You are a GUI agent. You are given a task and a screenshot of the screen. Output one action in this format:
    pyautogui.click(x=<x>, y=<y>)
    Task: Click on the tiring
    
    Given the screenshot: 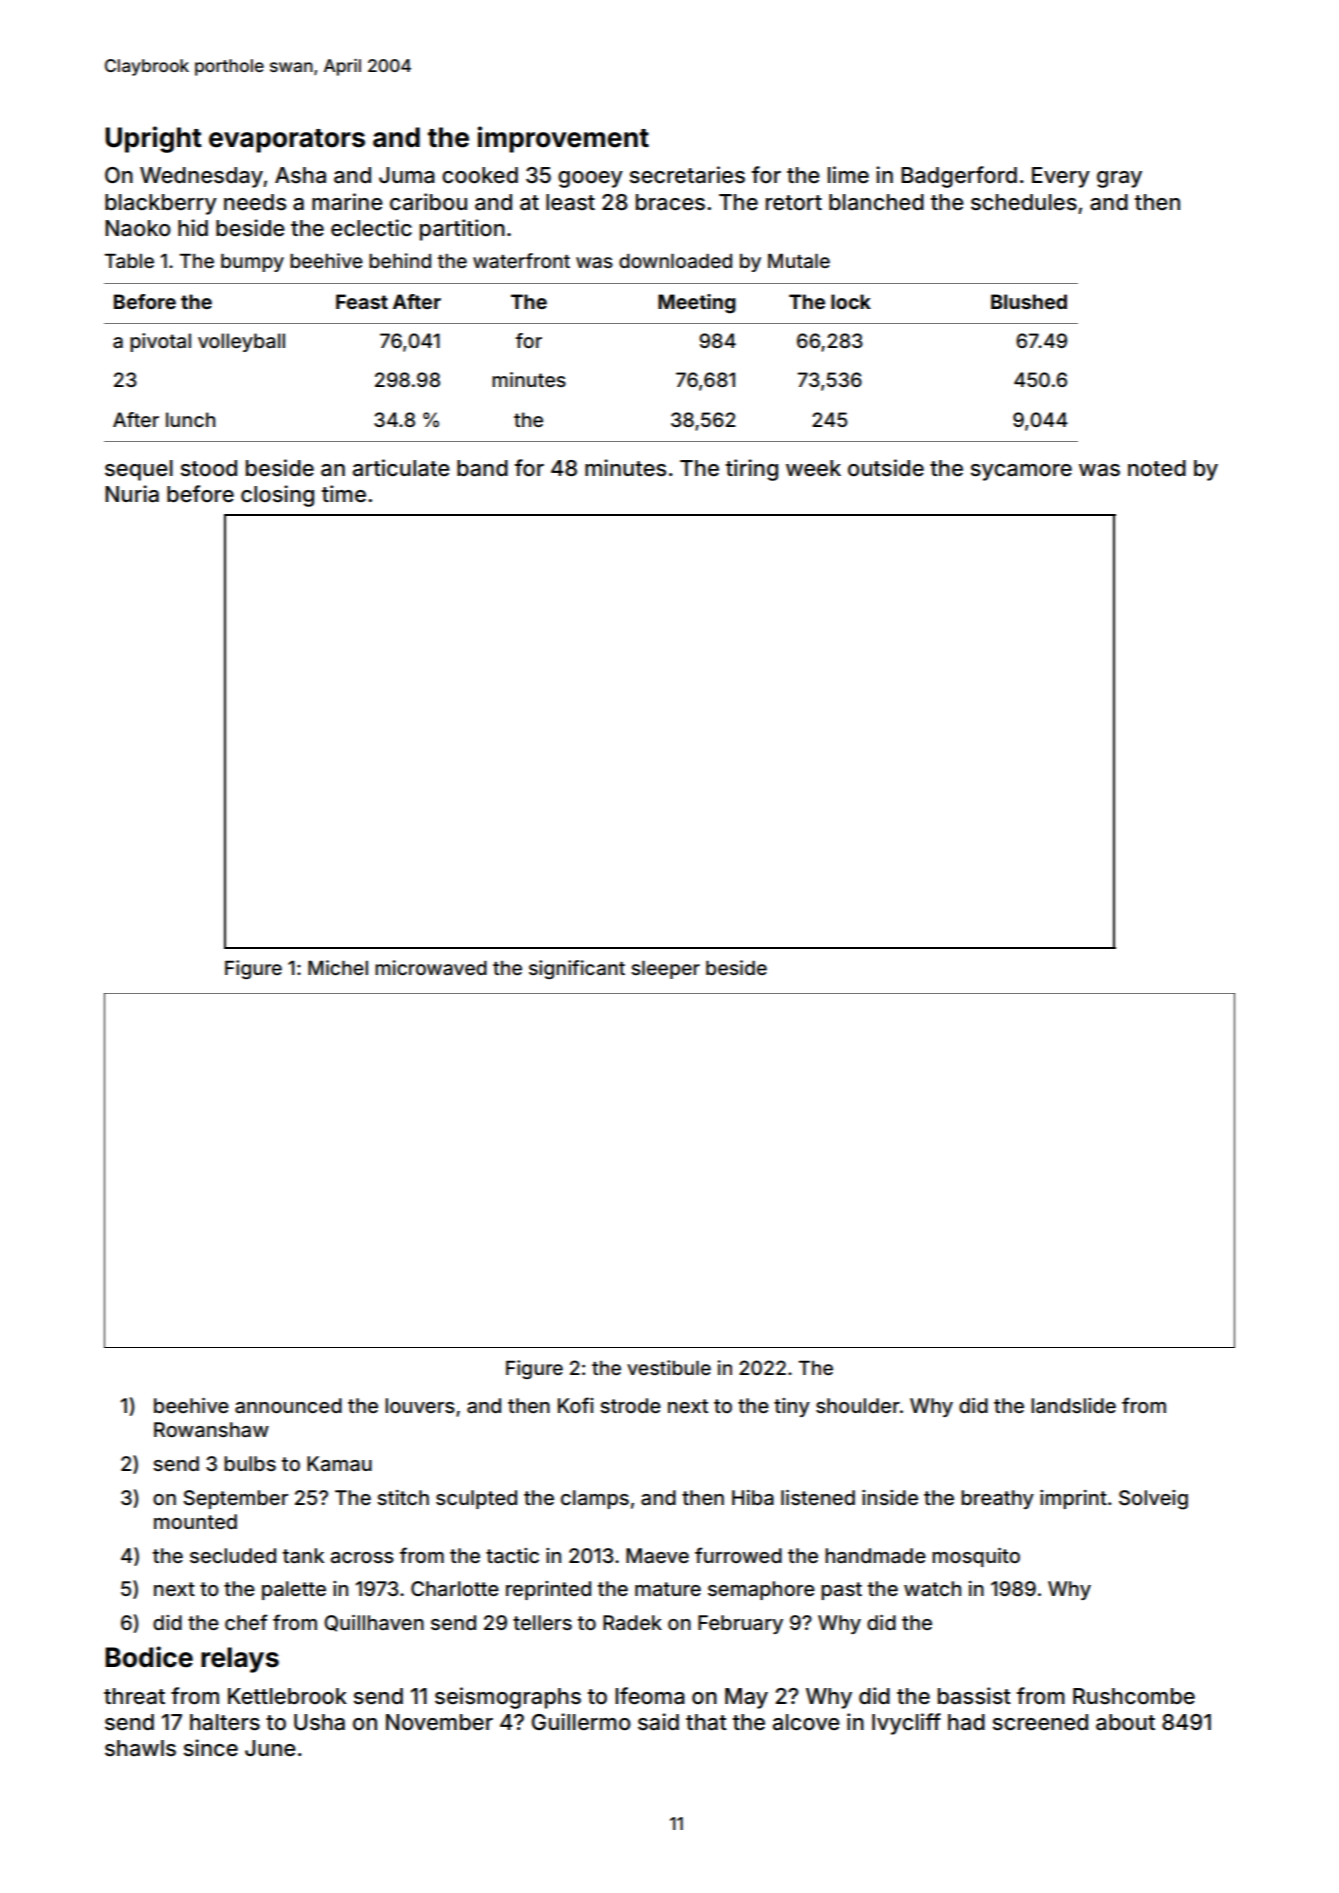 What is the action you would take?
    pyautogui.click(x=752, y=470)
